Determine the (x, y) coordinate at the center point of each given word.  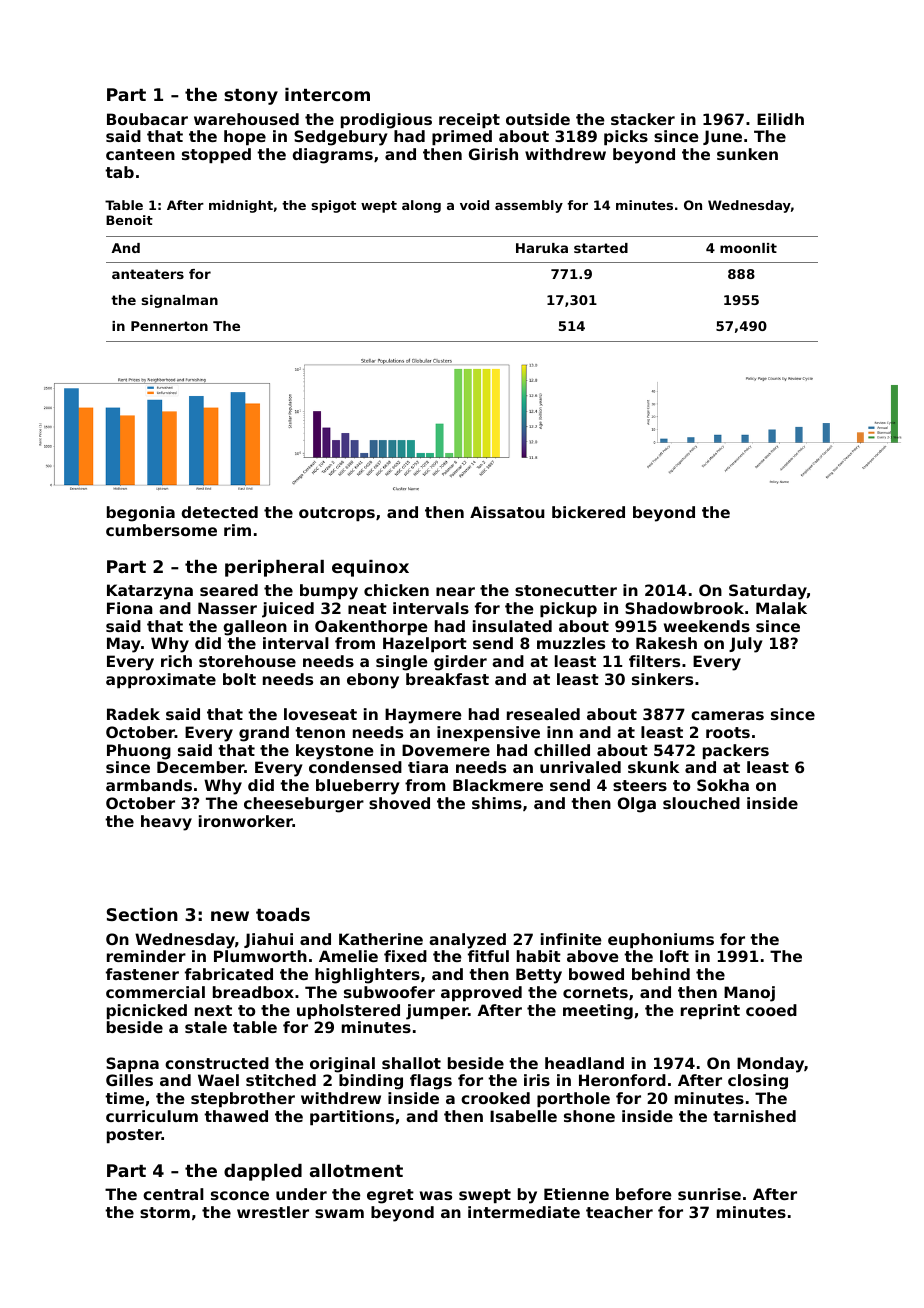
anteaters (148, 274)
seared (229, 590)
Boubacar (147, 119)
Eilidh (780, 119)
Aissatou (507, 512)
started (601, 248)
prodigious (386, 121)
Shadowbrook (684, 608)
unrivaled (580, 767)
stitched (281, 1080)
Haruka (542, 248)
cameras (727, 715)
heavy (166, 823)
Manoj (749, 994)
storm (165, 1212)
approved (481, 993)
